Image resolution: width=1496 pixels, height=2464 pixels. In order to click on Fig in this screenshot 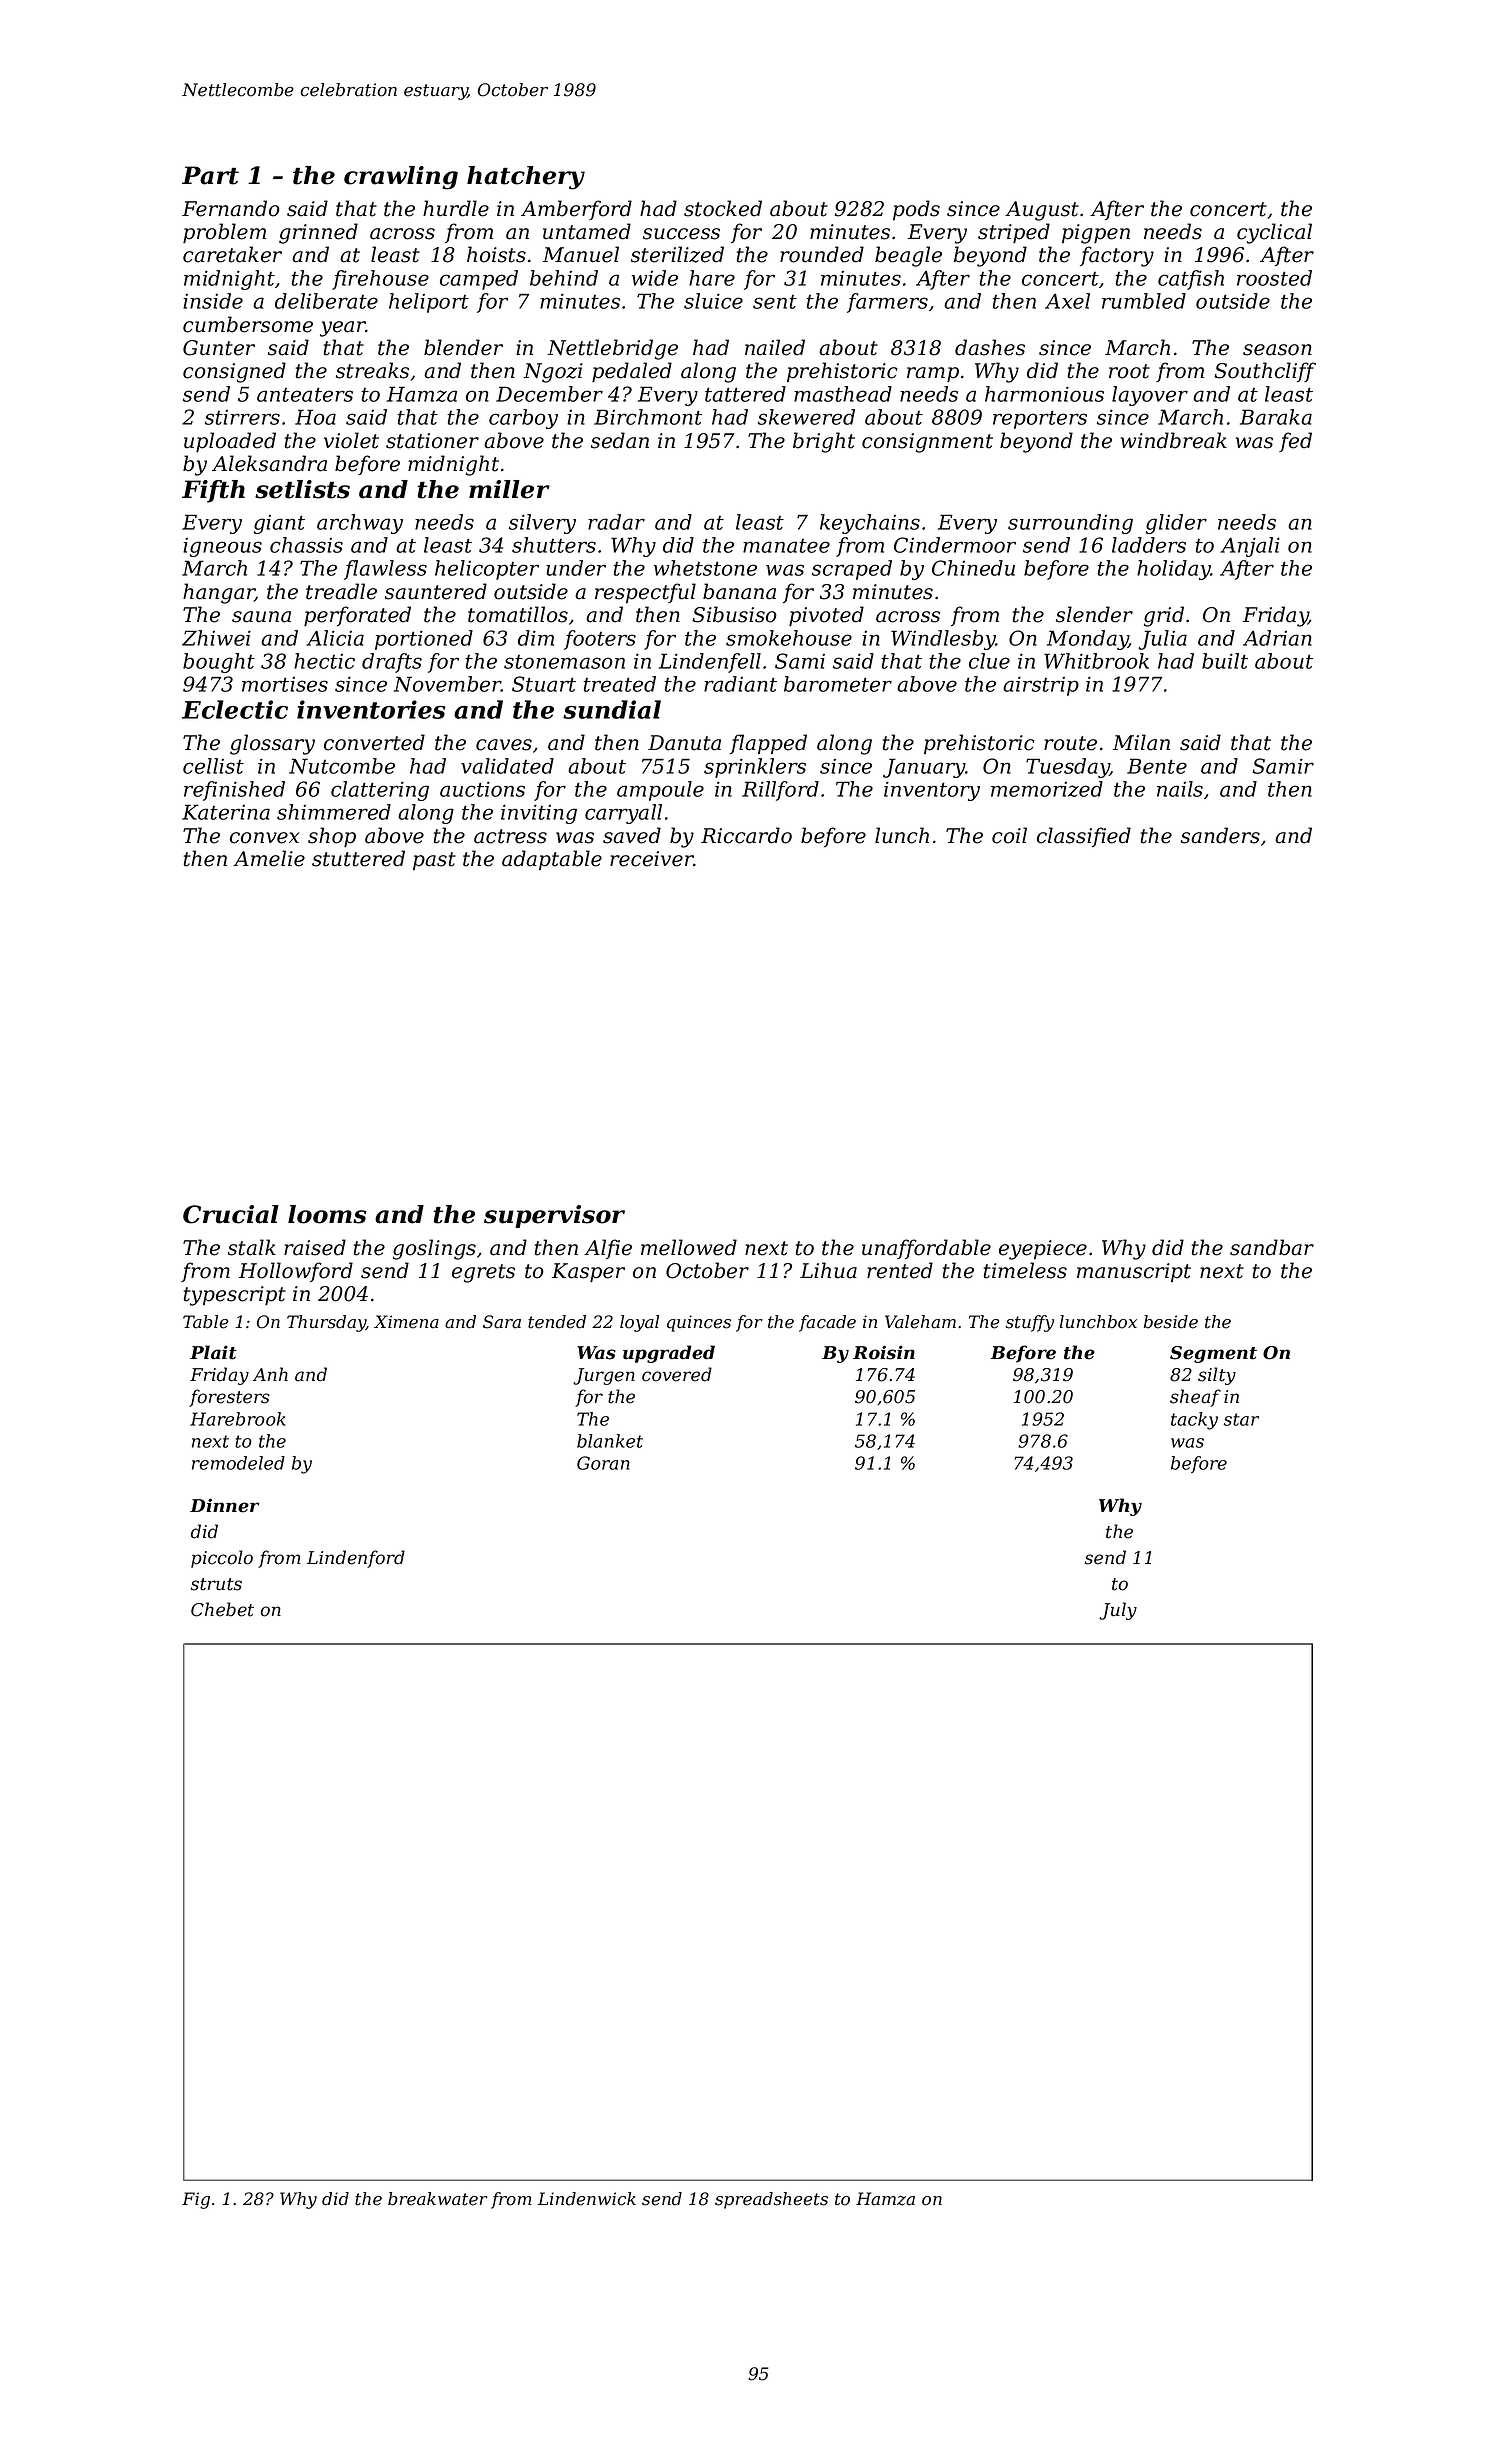, I will do `click(196, 2200)`.
